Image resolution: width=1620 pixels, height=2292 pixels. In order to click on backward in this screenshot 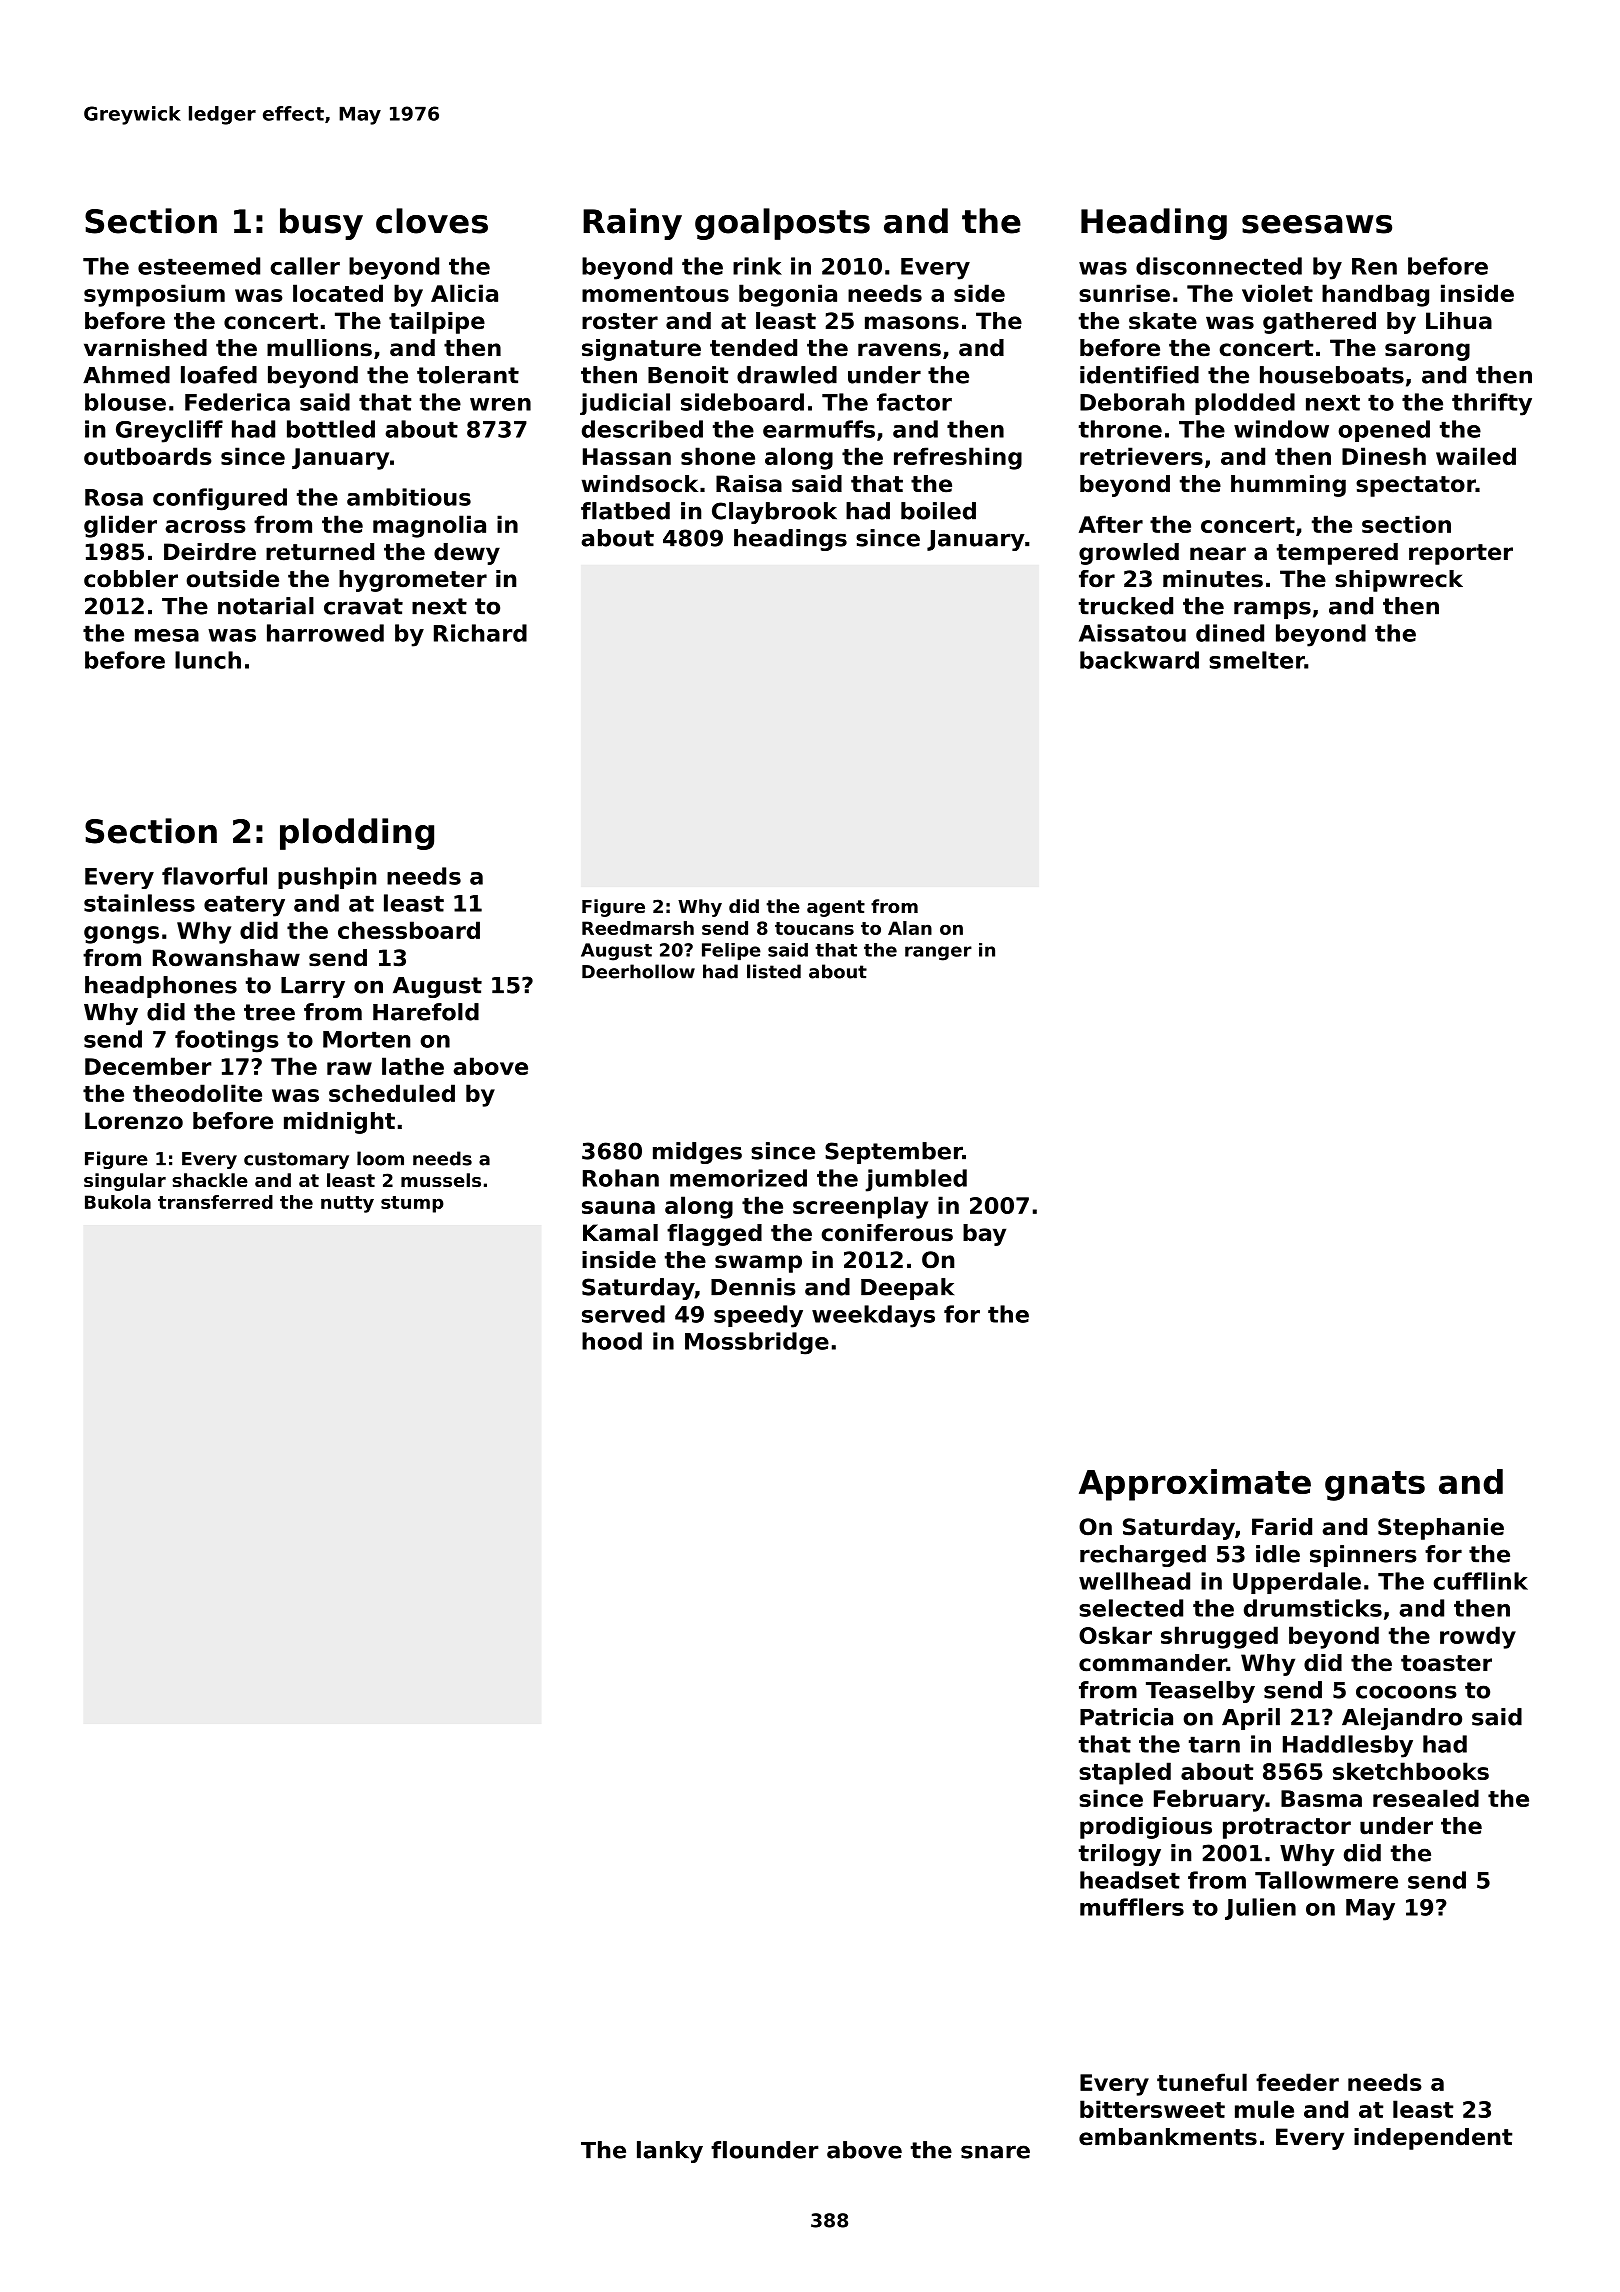, I will do `click(1139, 660)`.
